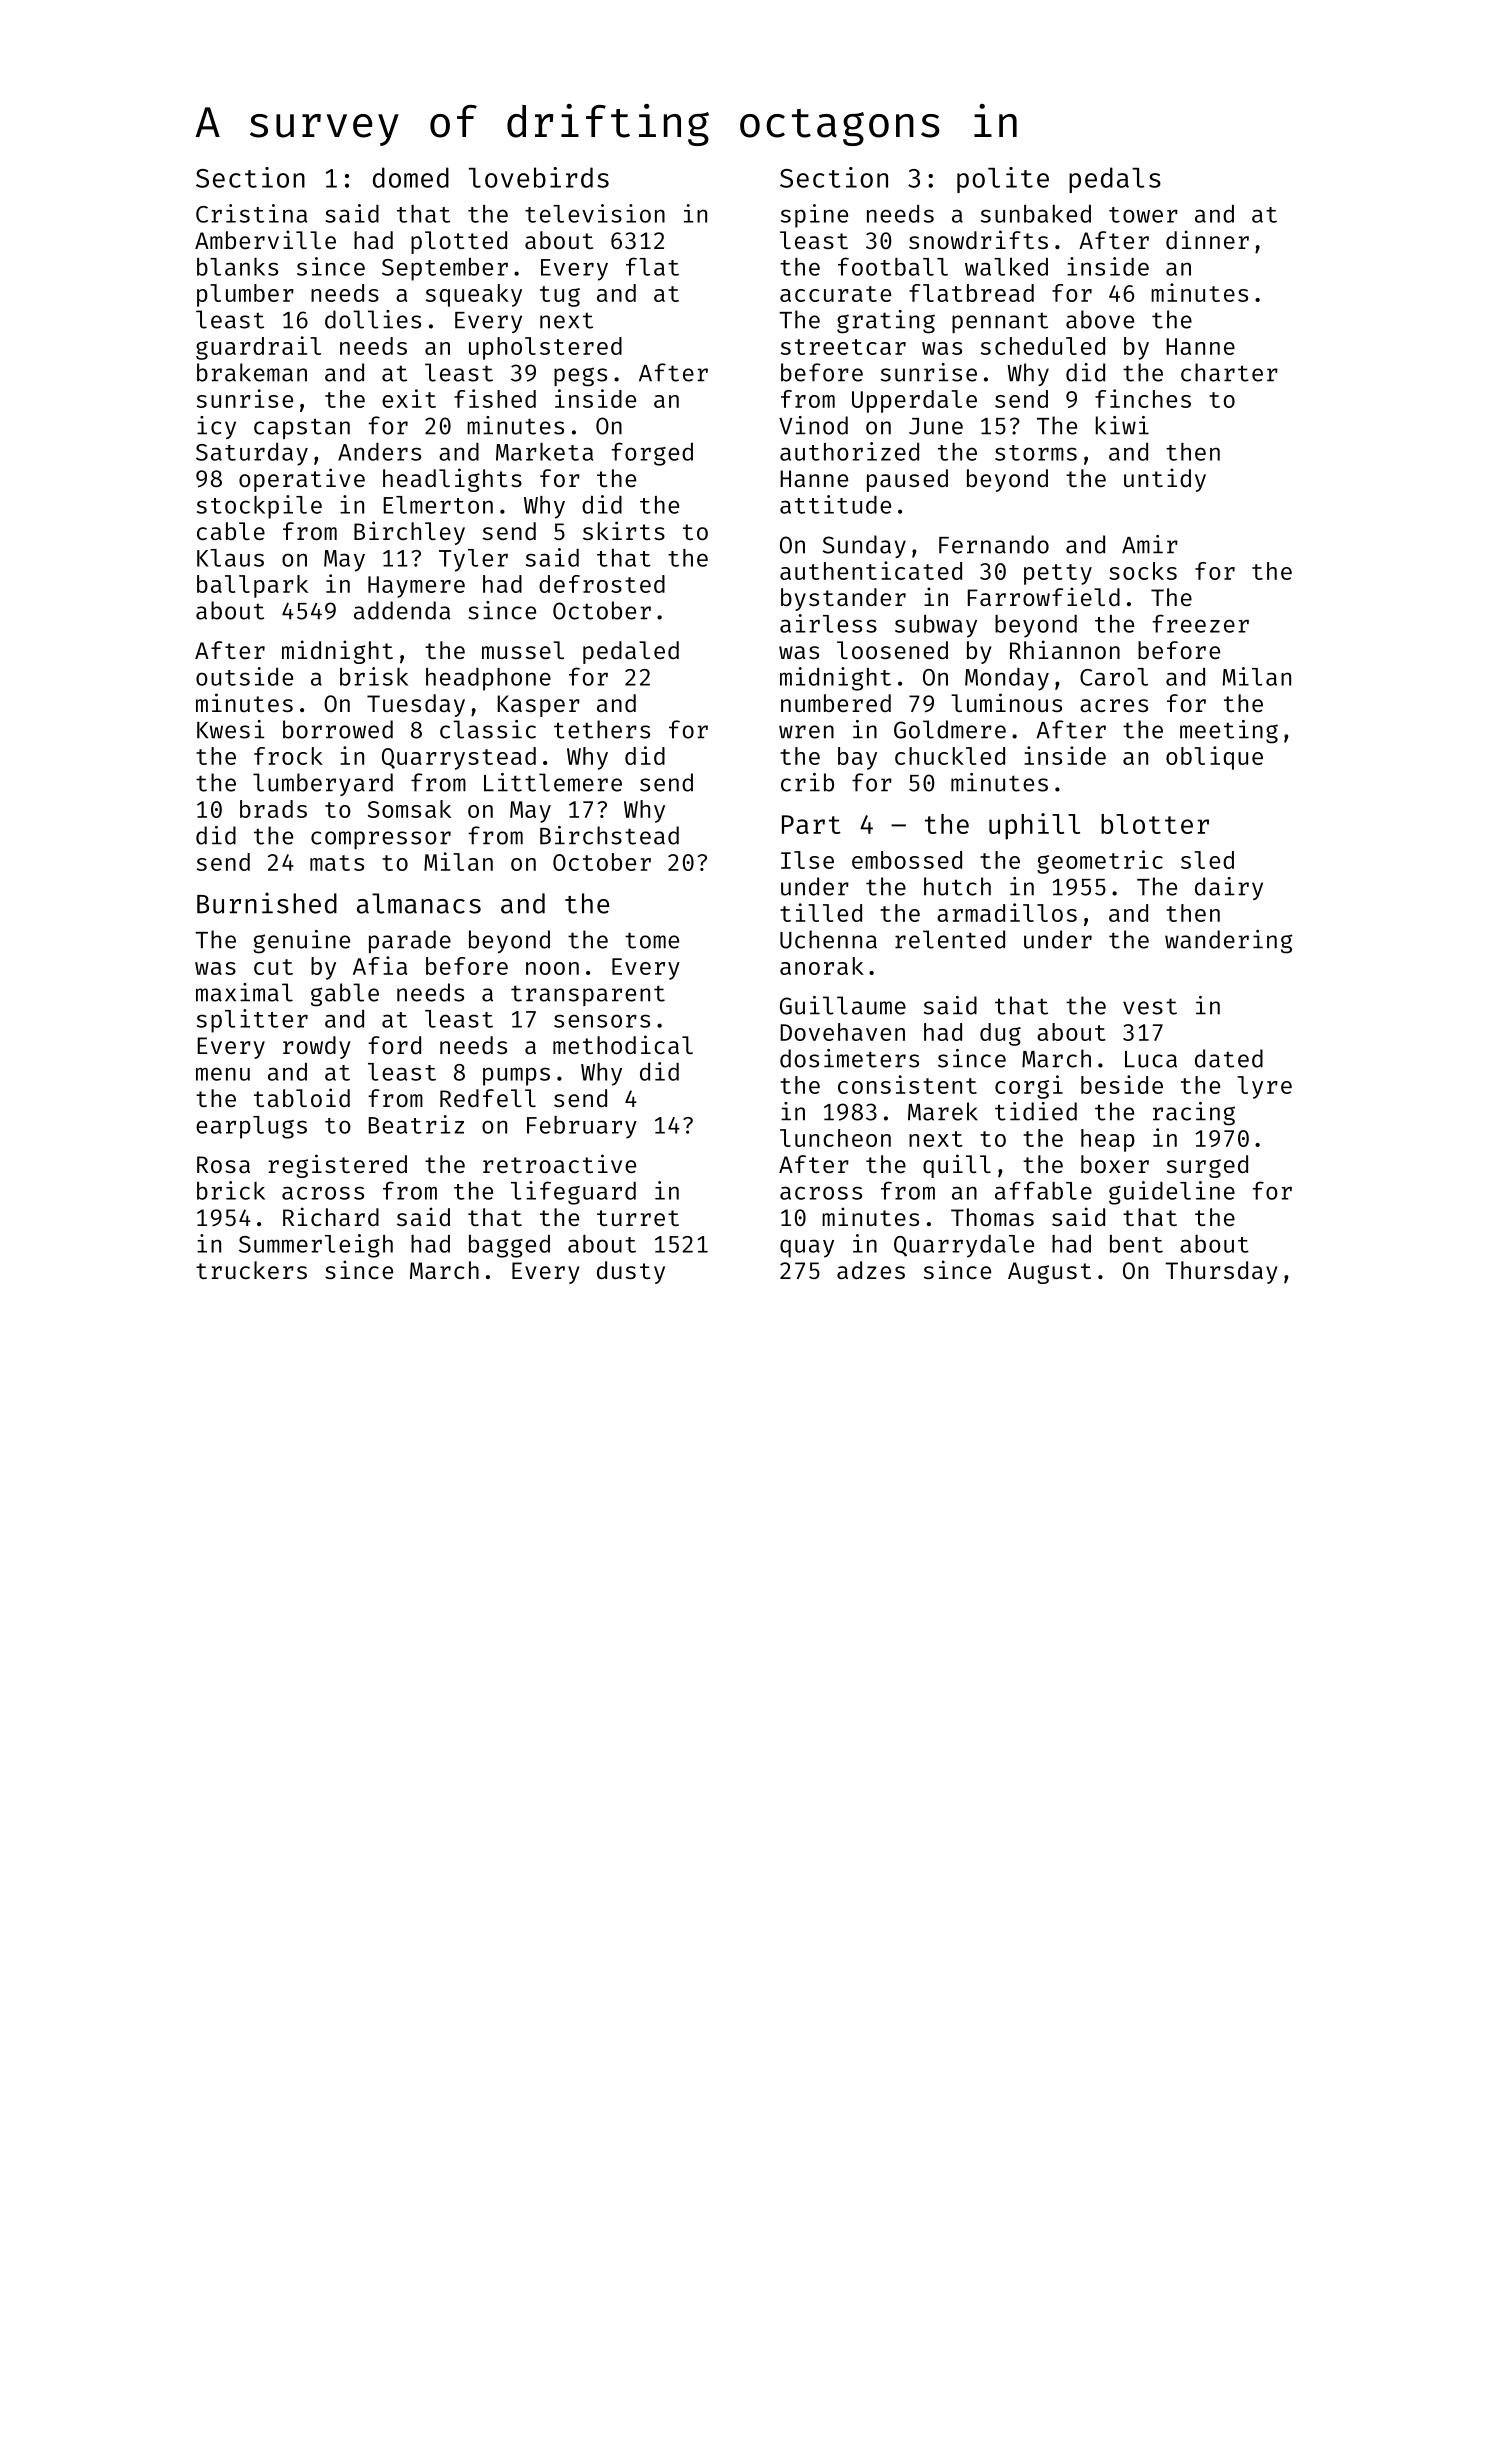 The height and width of the screenshot is (2464, 1496). What do you see at coordinates (580, 377) in the screenshot?
I see `pegs` at bounding box center [580, 377].
